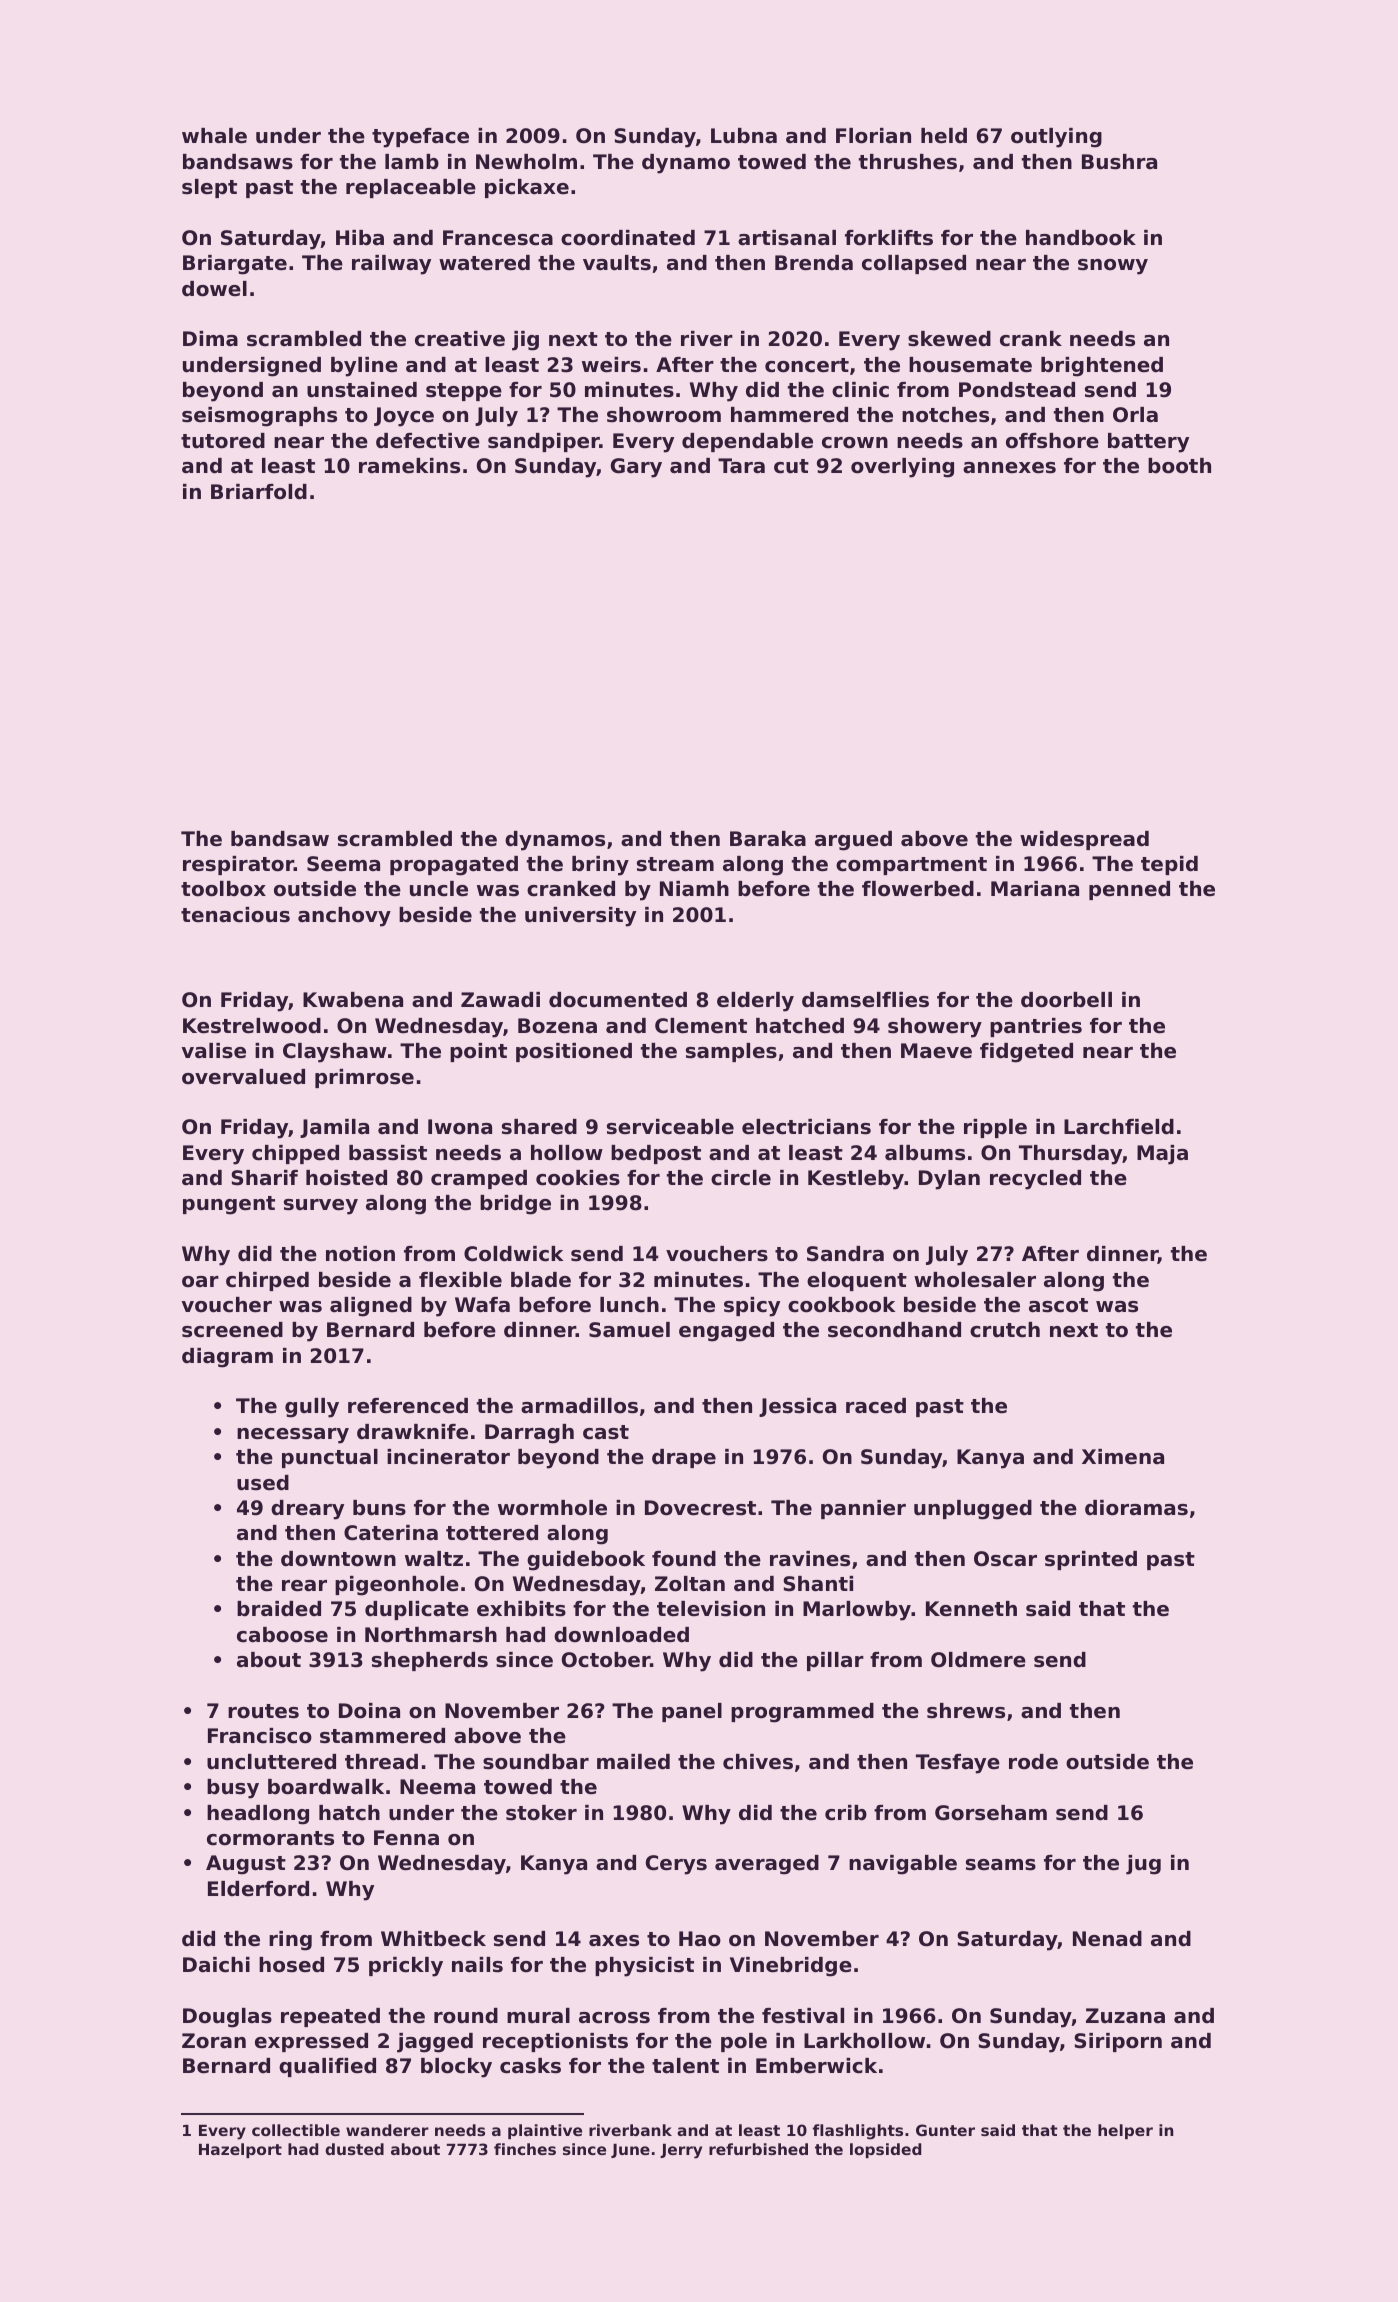 The height and width of the screenshot is (2302, 1398). I want to click on housemate, so click(970, 365).
